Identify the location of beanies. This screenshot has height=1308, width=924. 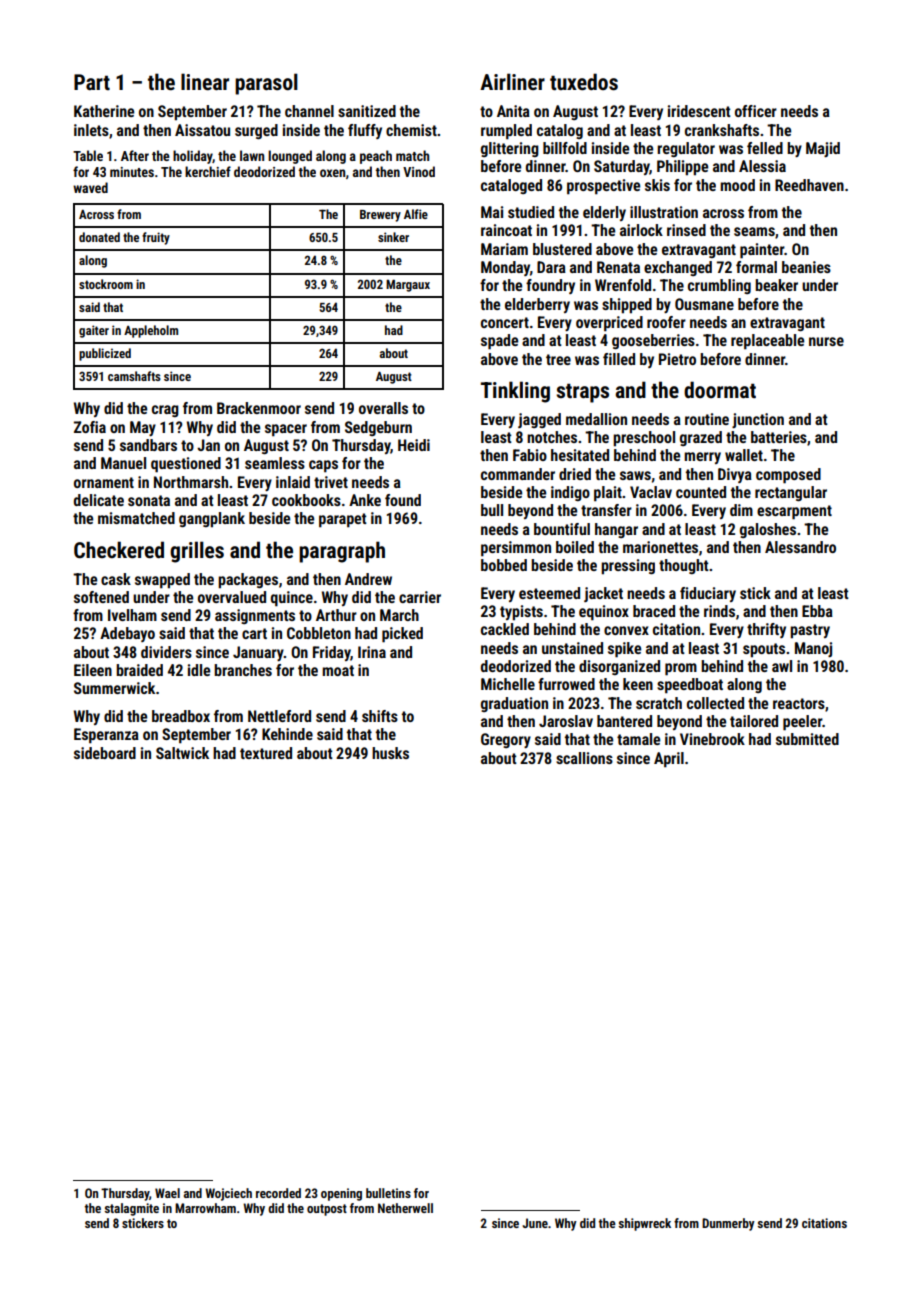
(806, 267).
